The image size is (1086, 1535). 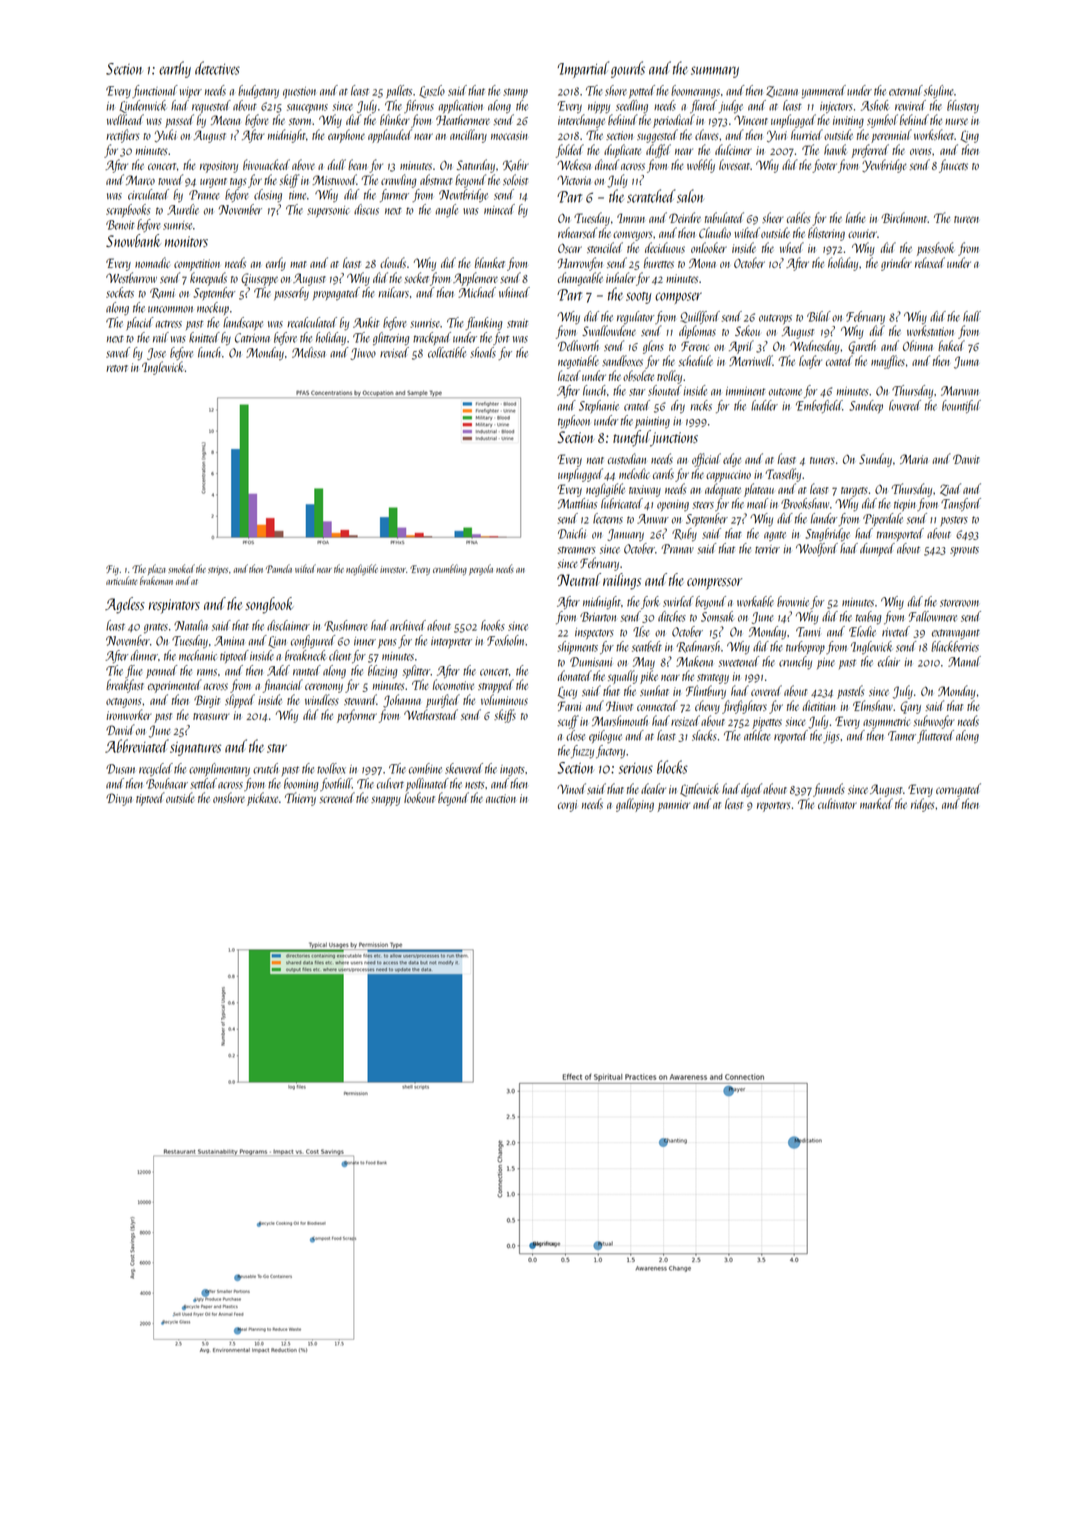 I want to click on pickaxe, so click(x=262, y=799).
